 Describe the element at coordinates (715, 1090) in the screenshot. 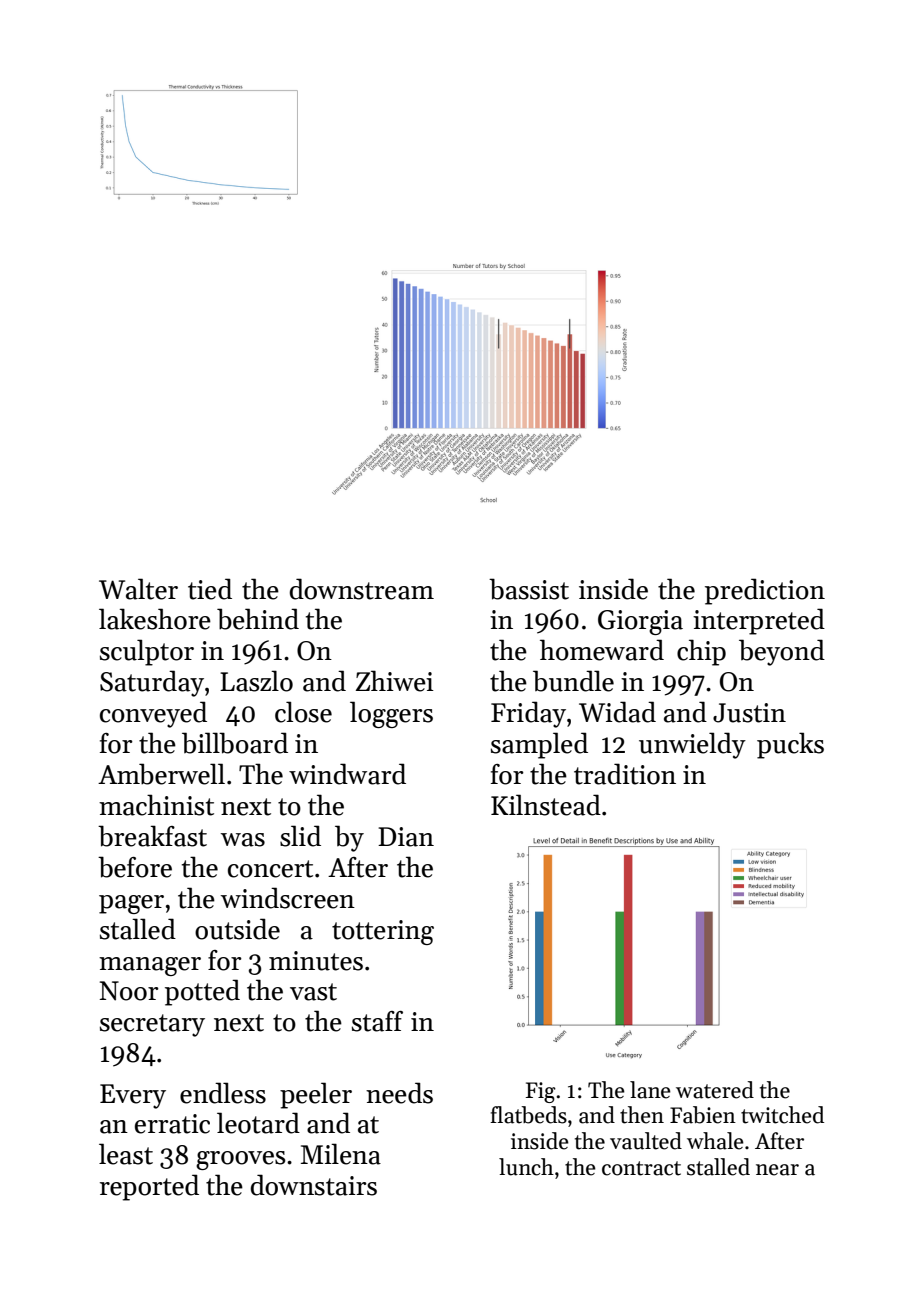

I see `watered` at that location.
